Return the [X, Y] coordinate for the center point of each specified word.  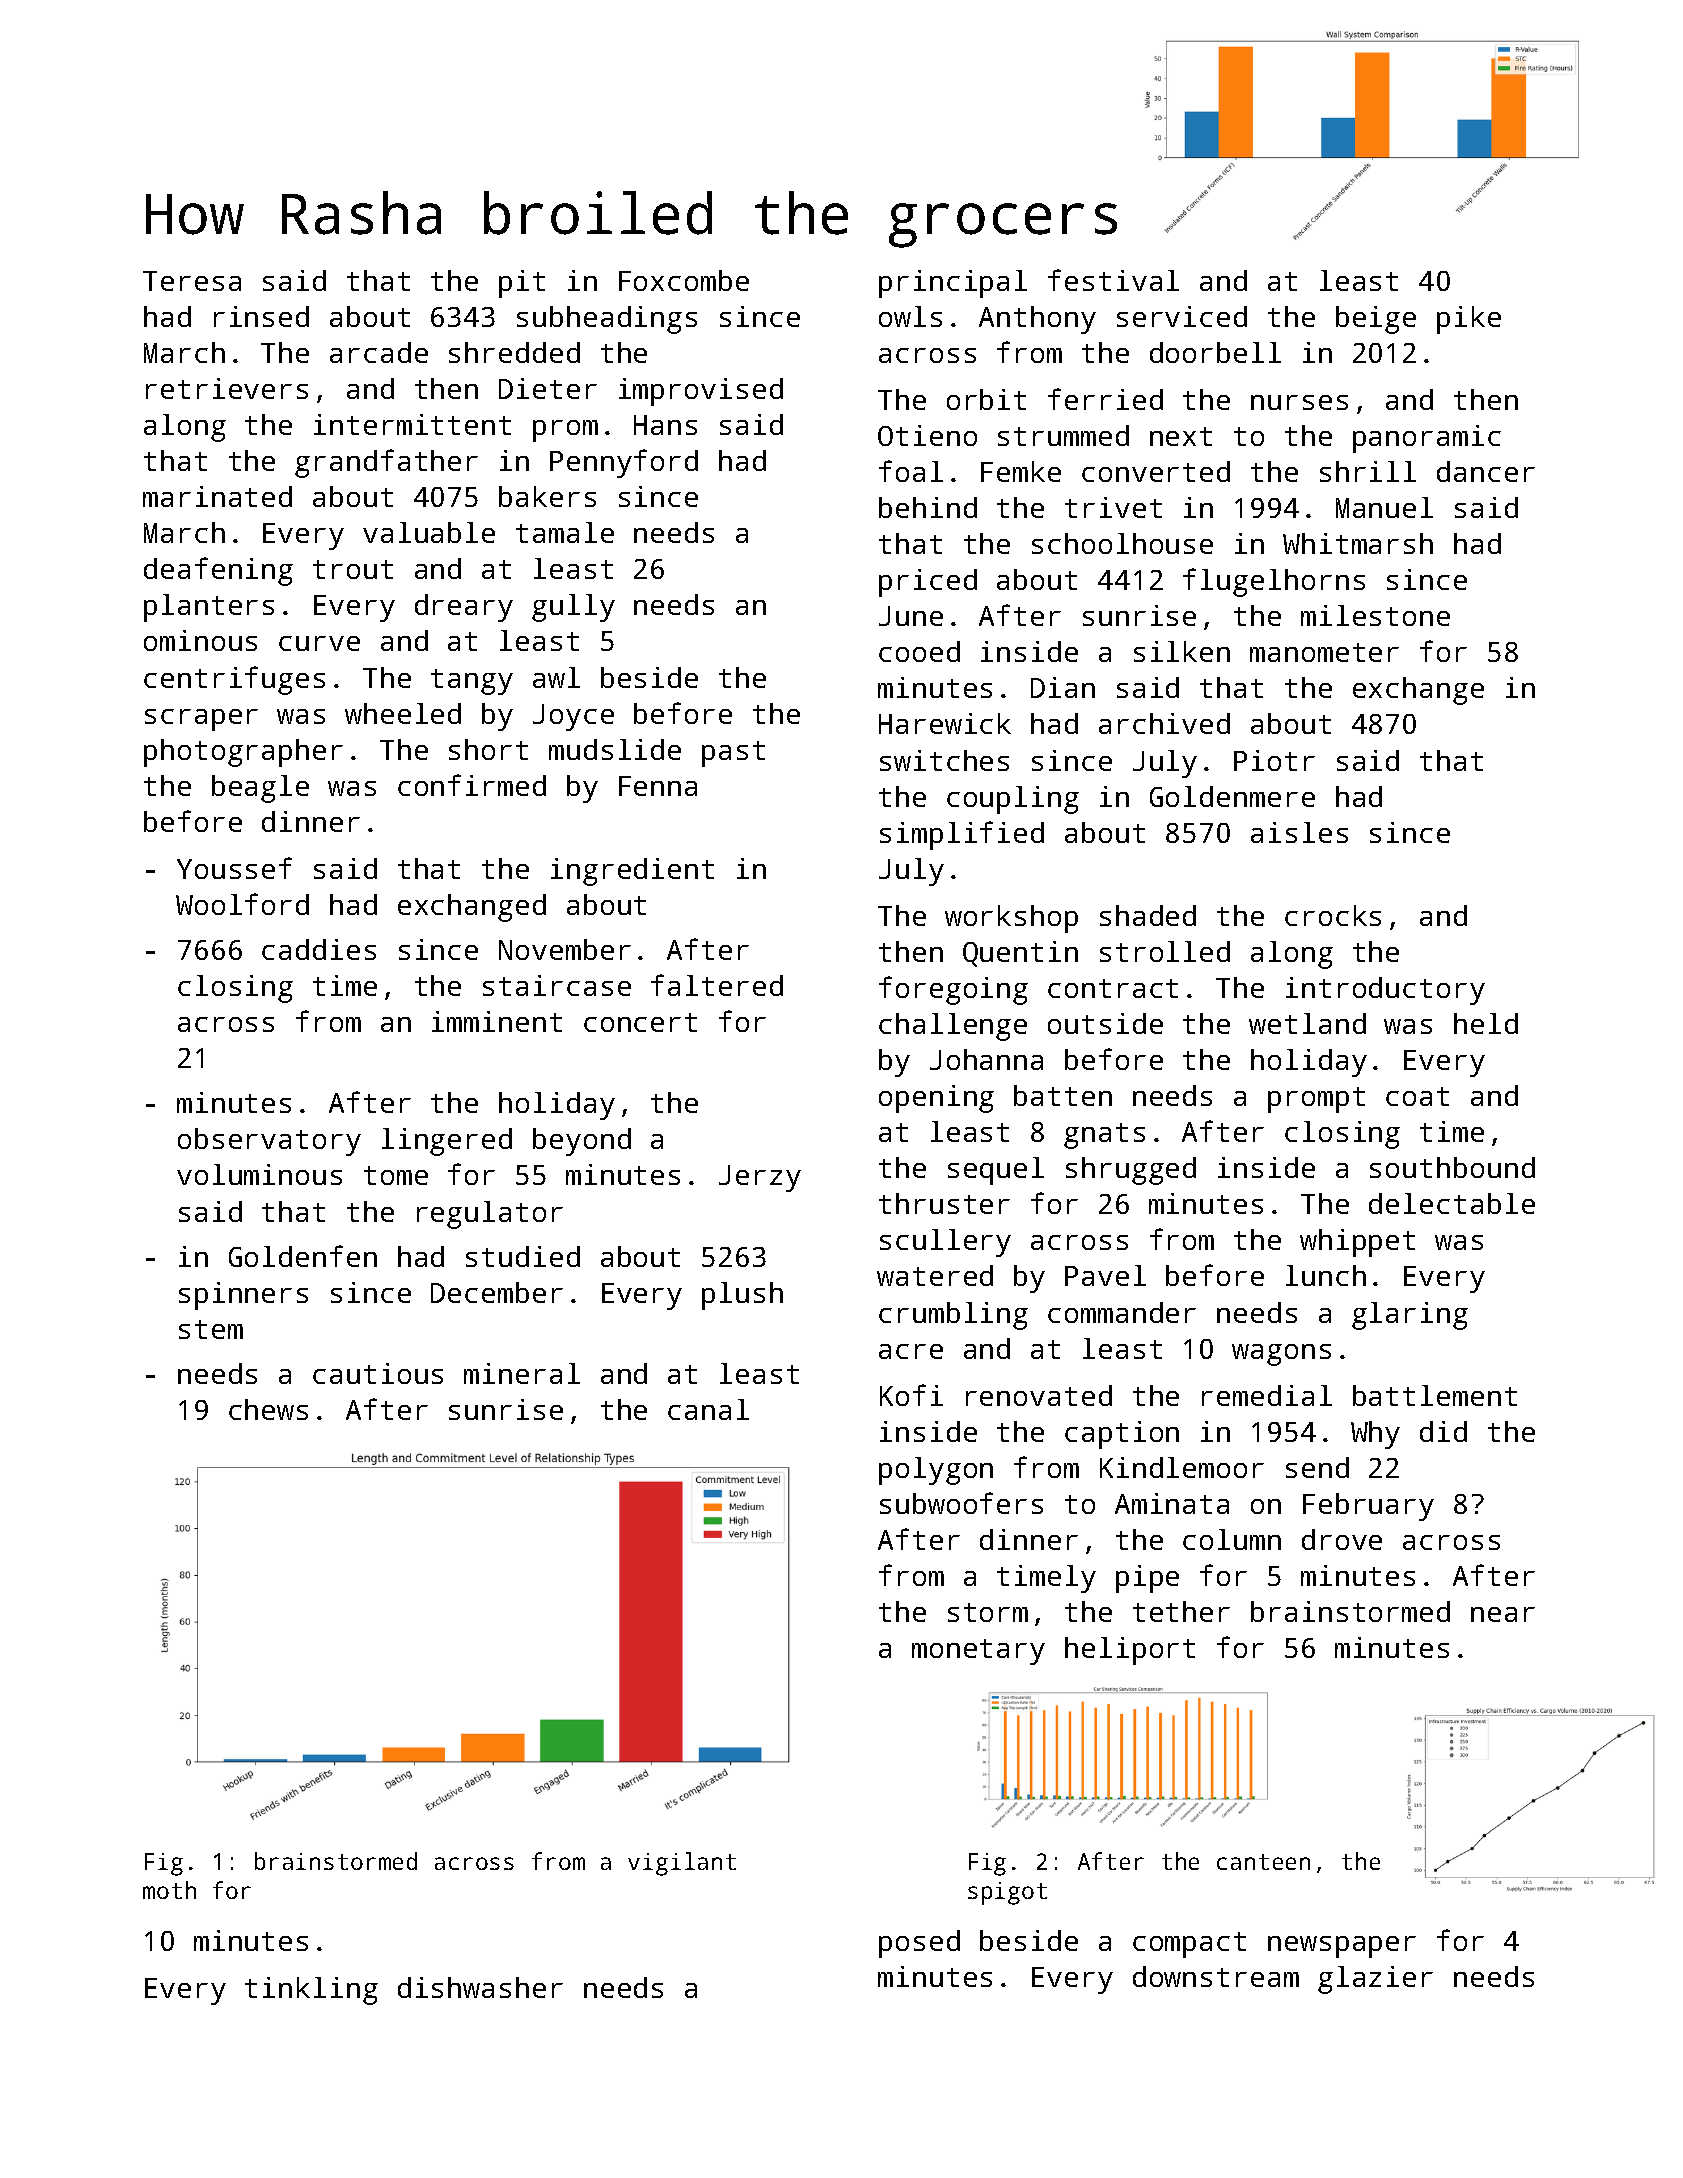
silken [1182, 651]
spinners [243, 1296]
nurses [1299, 402]
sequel [996, 1171]
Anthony [1037, 320]
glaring [1410, 1316]
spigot [1007, 1893]
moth [169, 1890]
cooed [919, 651]
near [1503, 1614]
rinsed [261, 316]
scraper [201, 720]
